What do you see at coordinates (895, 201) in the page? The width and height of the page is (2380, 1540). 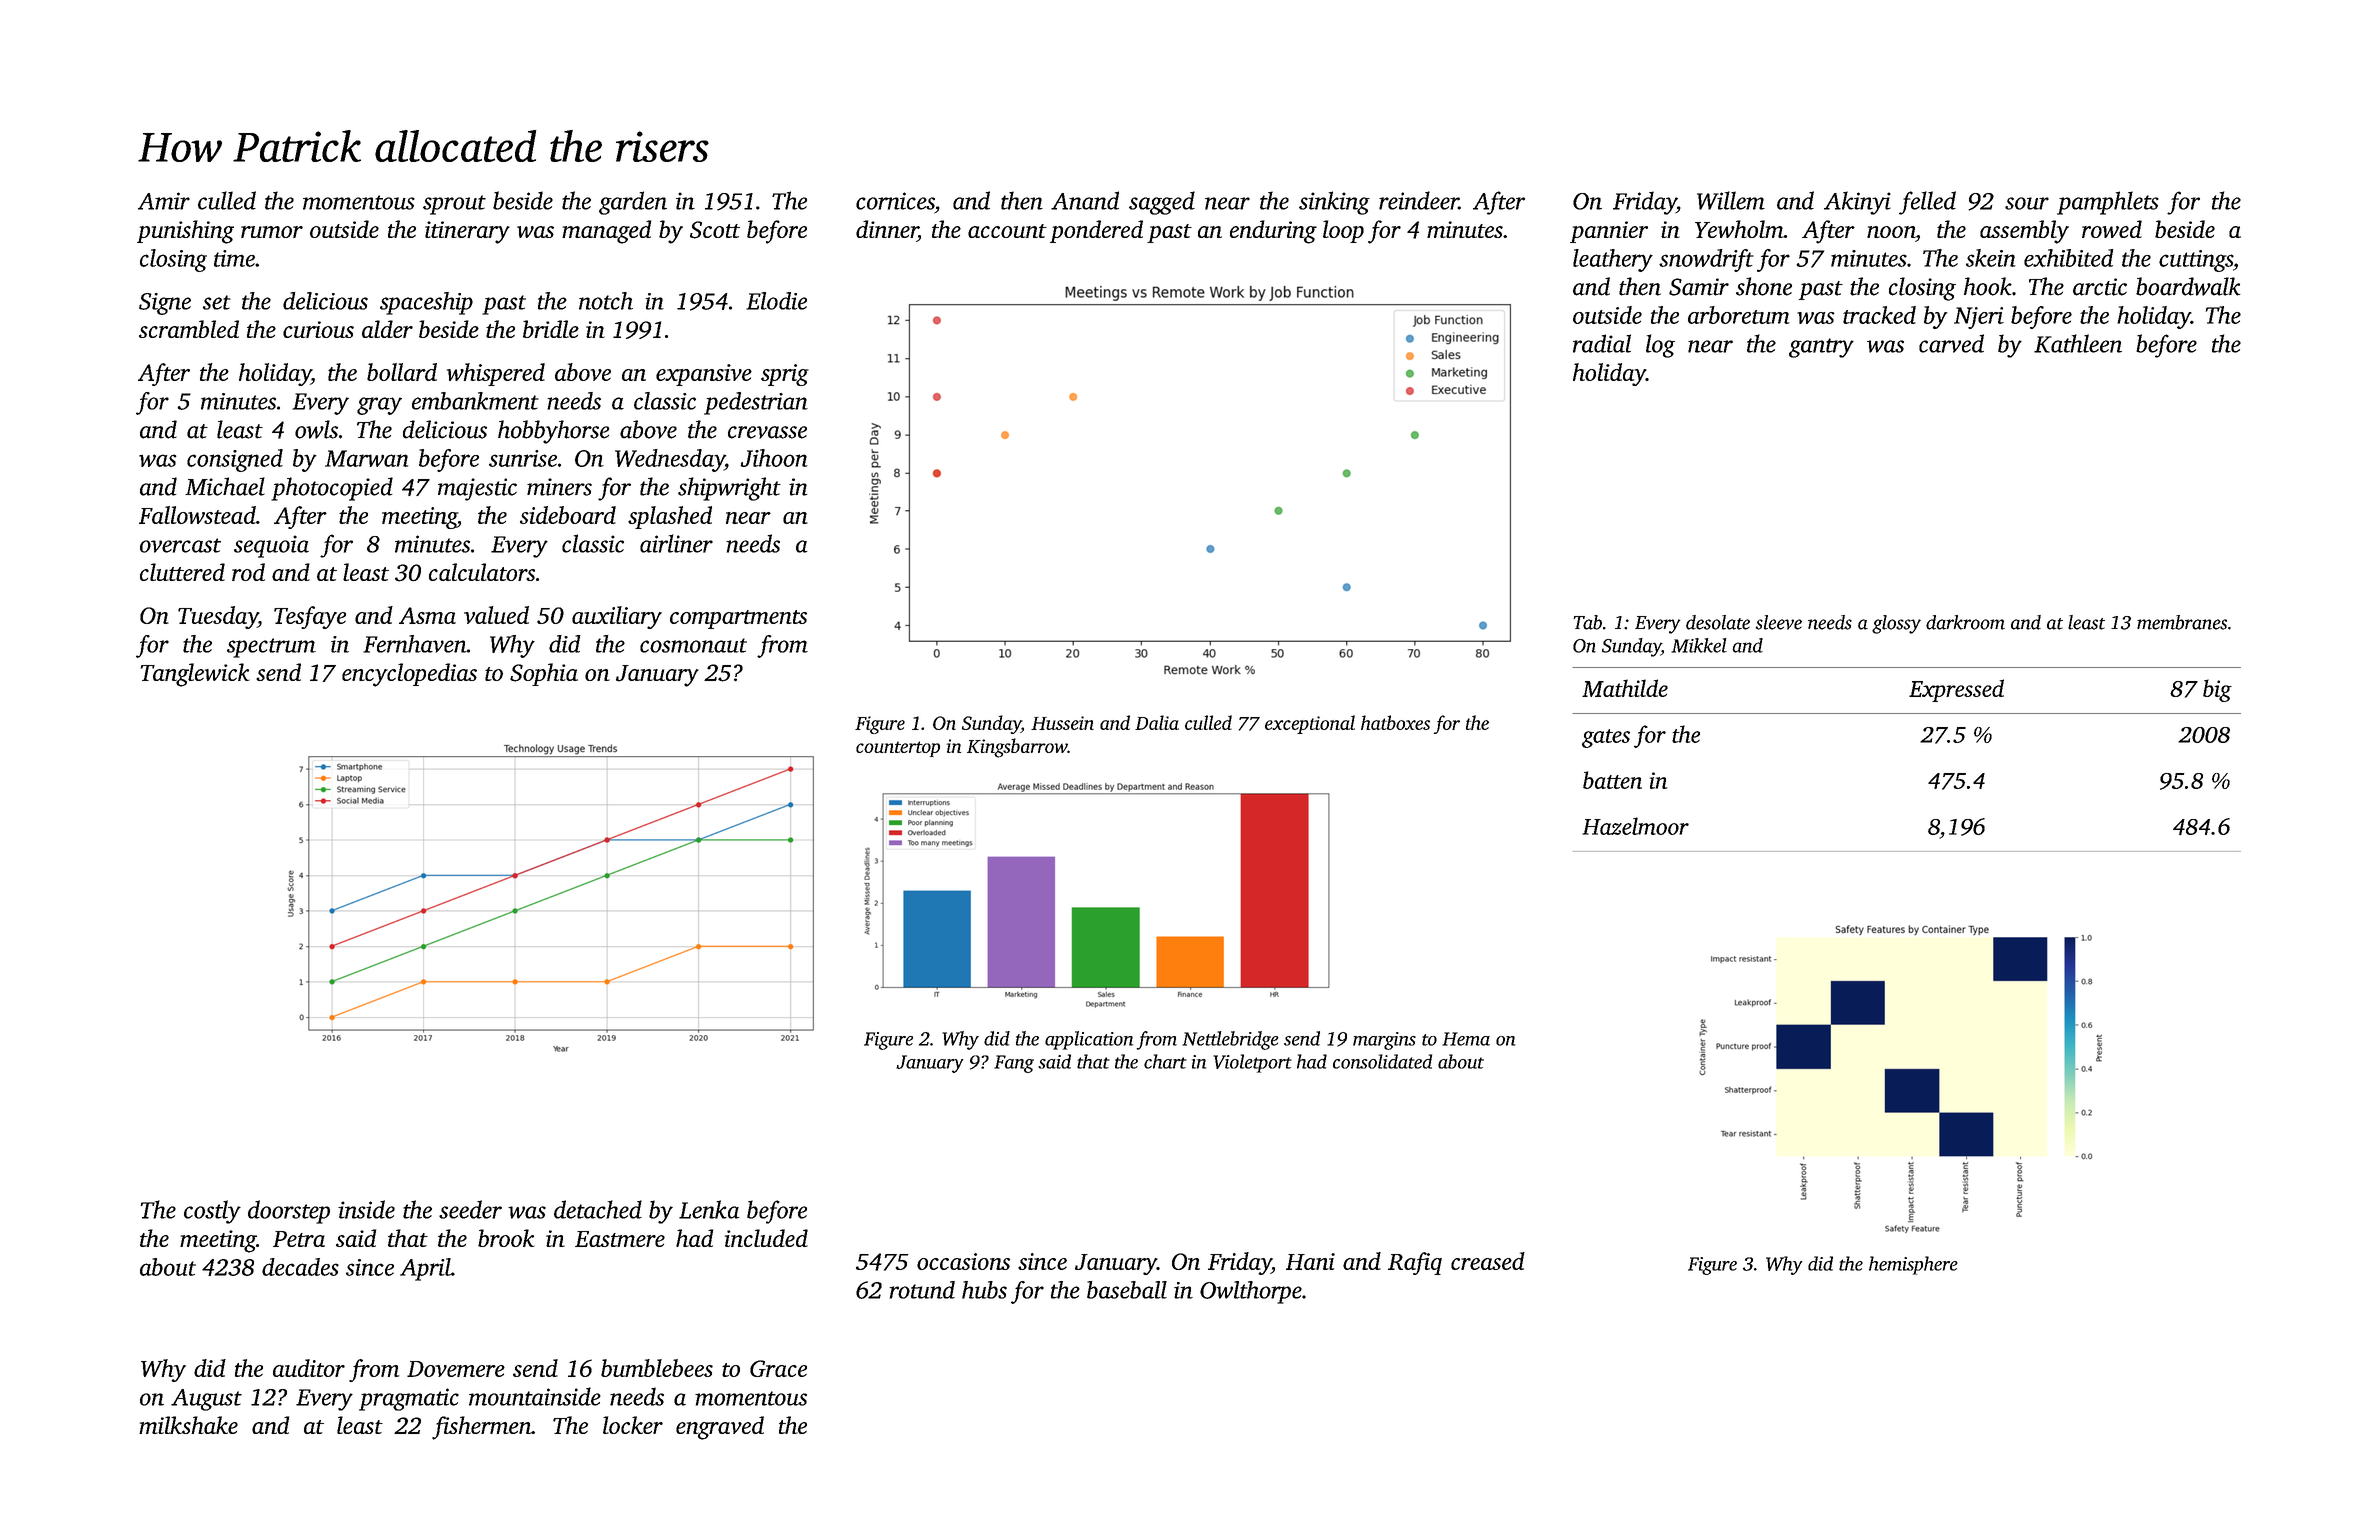 I see `cornices` at bounding box center [895, 201].
